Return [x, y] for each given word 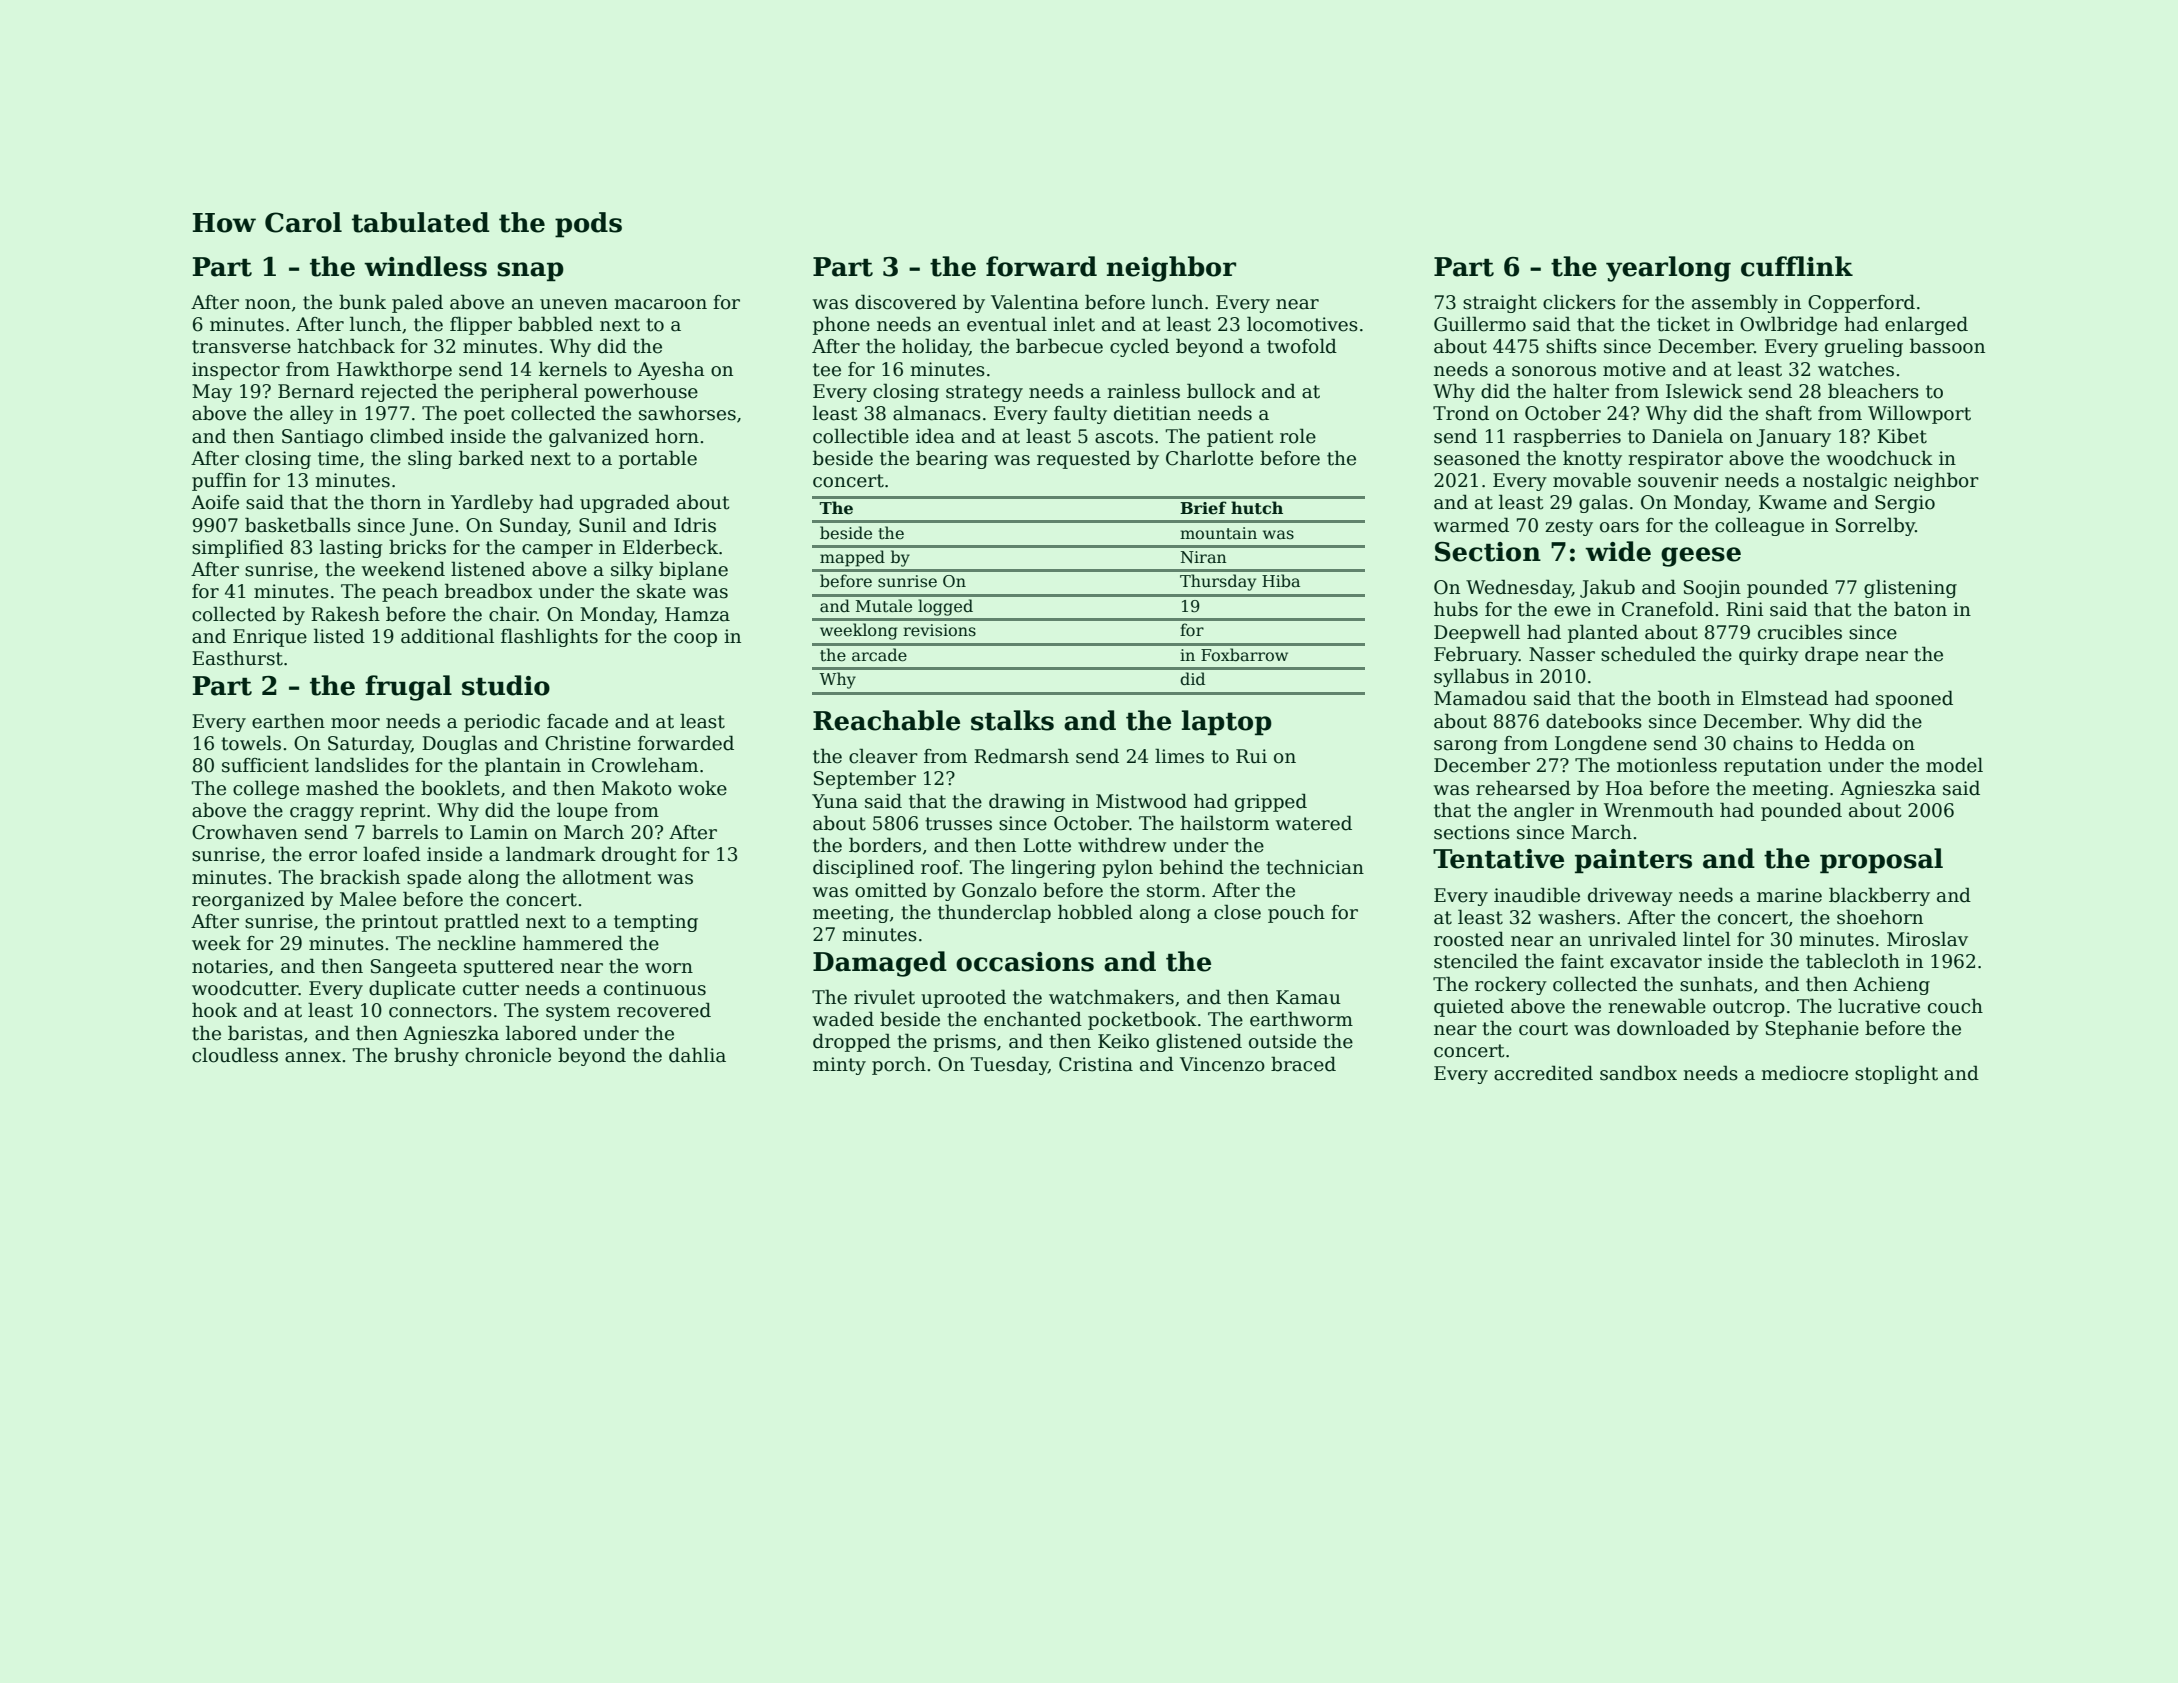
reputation [1773, 767]
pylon [1127, 868]
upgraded [625, 503]
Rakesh [345, 614]
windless [425, 266]
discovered [906, 302]
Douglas [459, 744]
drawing [1027, 802]
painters [1633, 861]
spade [434, 878]
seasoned [1477, 458]
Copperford [1861, 303]
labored [541, 1033]
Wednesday [1519, 588]
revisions [939, 630]
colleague [1759, 526]
